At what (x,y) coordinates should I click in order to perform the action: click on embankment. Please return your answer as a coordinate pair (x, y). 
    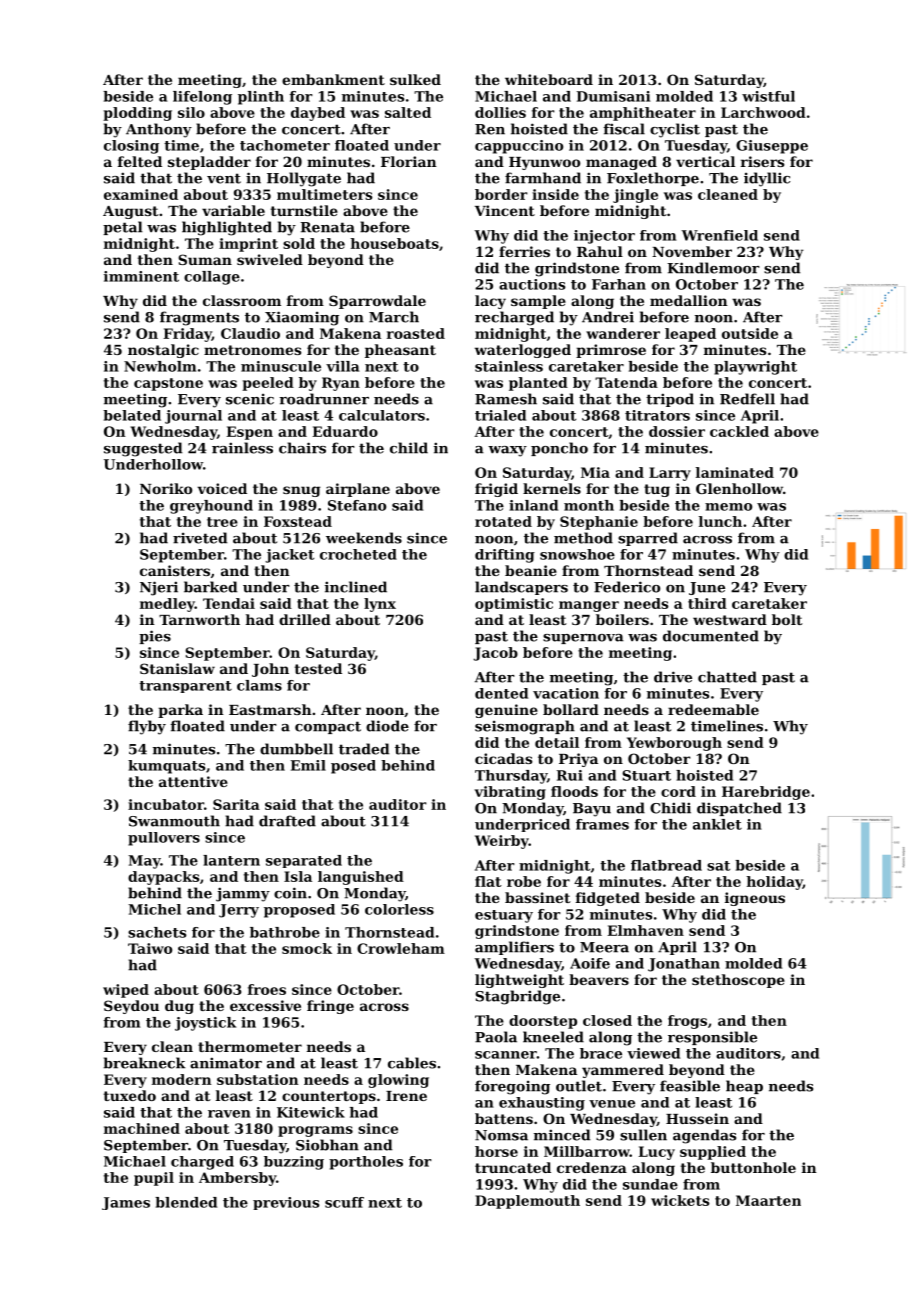
    Looking at the image, I should click on (333, 79).
